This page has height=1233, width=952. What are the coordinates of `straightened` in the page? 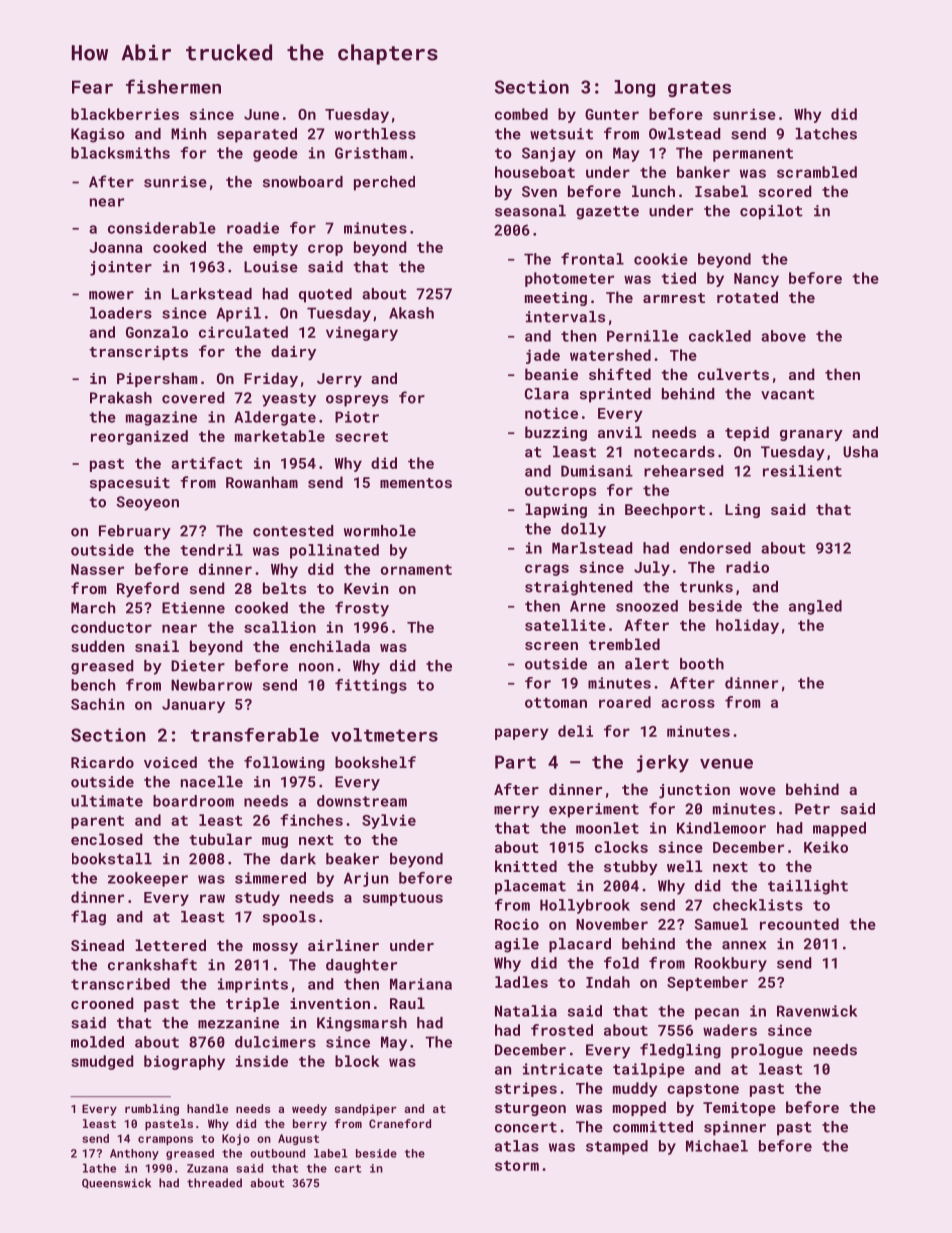 It's located at (579, 588).
